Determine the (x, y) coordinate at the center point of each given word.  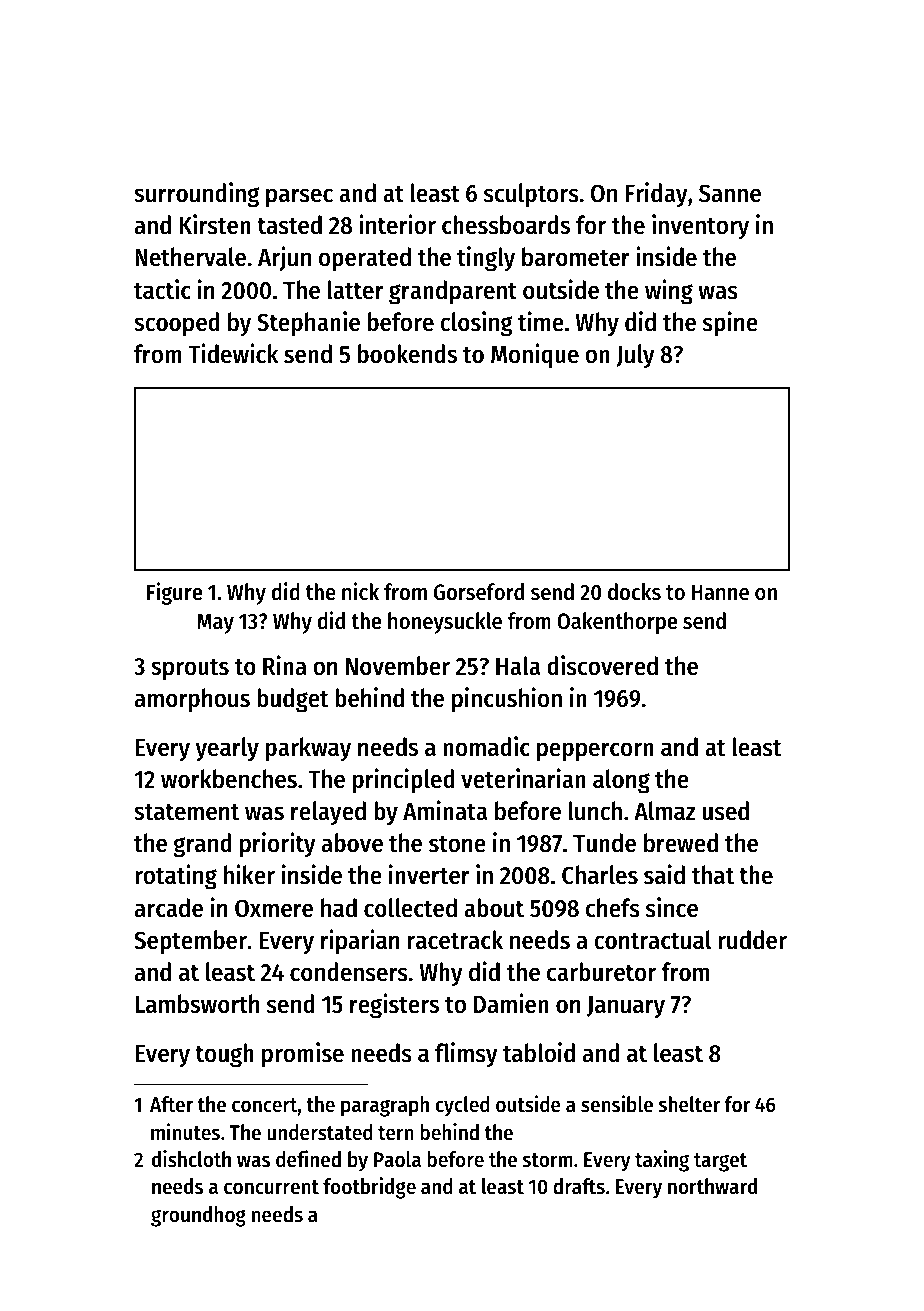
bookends (407, 354)
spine (730, 324)
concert (264, 1105)
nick (360, 591)
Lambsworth (197, 1004)
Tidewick (233, 353)
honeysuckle (445, 623)
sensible (617, 1104)
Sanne (730, 193)
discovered (602, 665)
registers (394, 1006)
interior (397, 224)
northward (712, 1186)
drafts (579, 1186)
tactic (162, 289)
